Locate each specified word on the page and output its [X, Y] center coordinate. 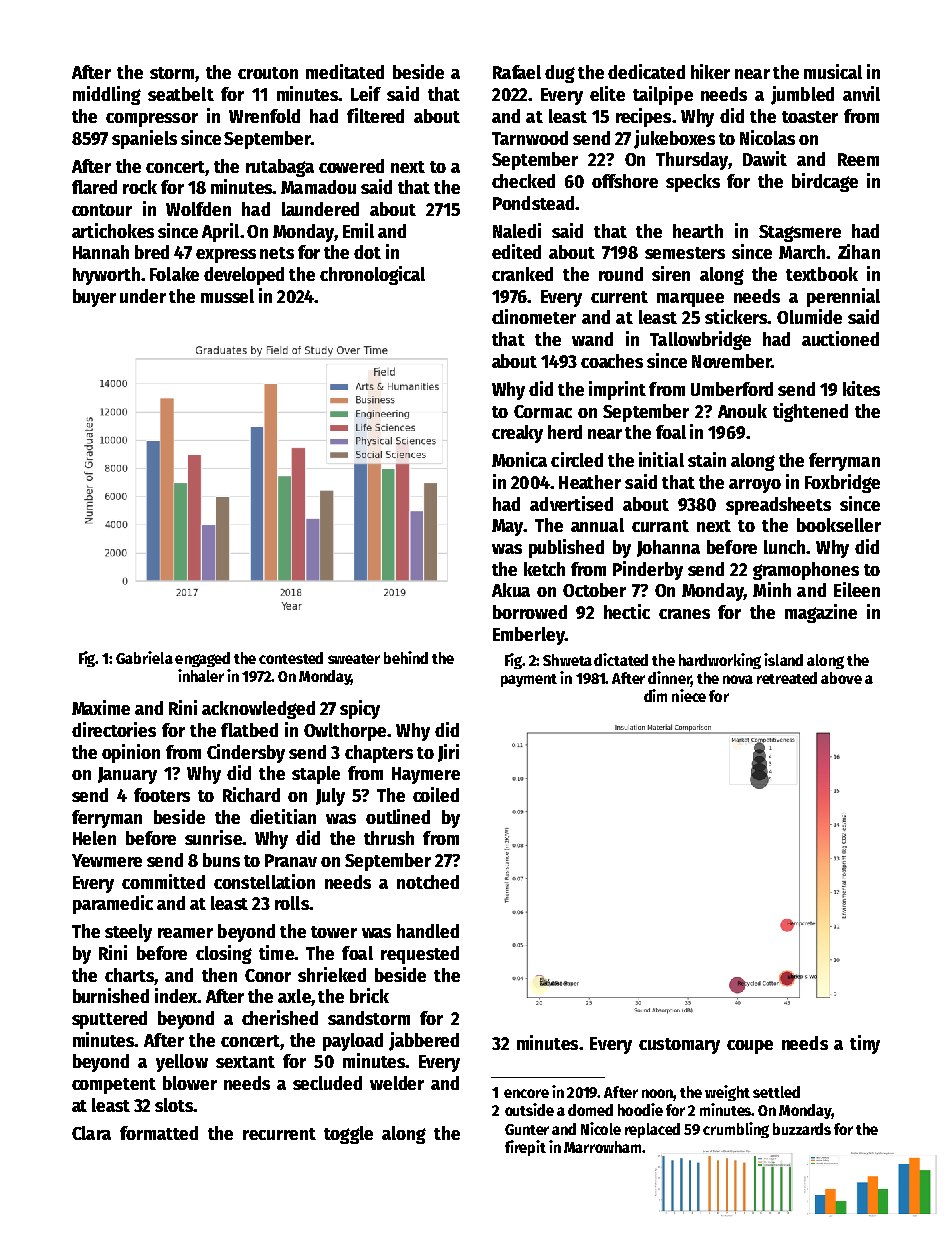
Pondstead [533, 203]
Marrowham [602, 1147]
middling [107, 95]
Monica [519, 459]
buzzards [802, 1129]
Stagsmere [800, 233]
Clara [91, 1133]
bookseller [839, 525]
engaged [202, 659]
